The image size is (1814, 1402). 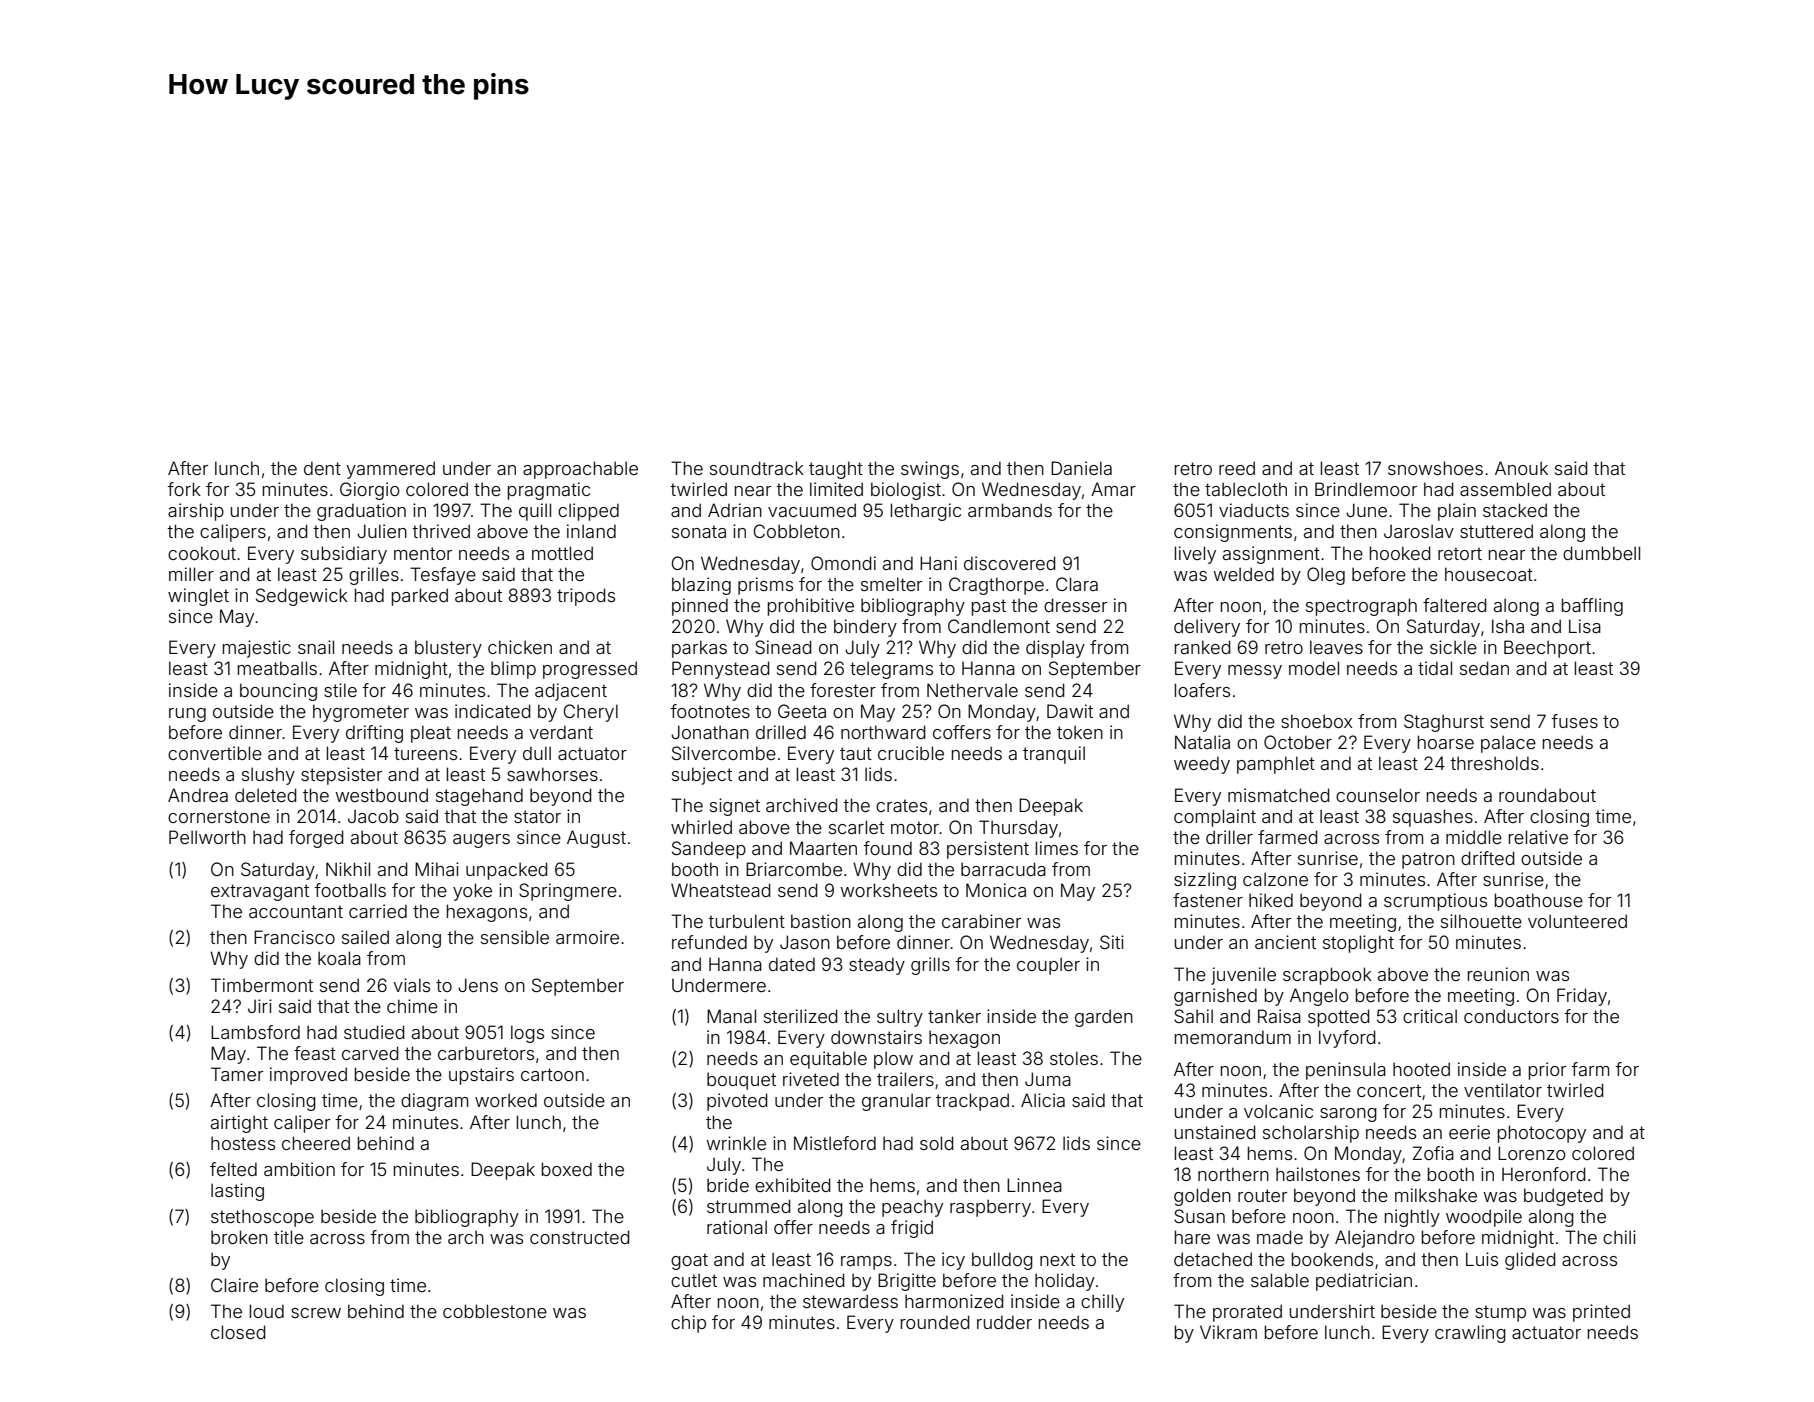 What do you see at coordinates (1205, 881) in the image?
I see `sizzling` at bounding box center [1205, 881].
